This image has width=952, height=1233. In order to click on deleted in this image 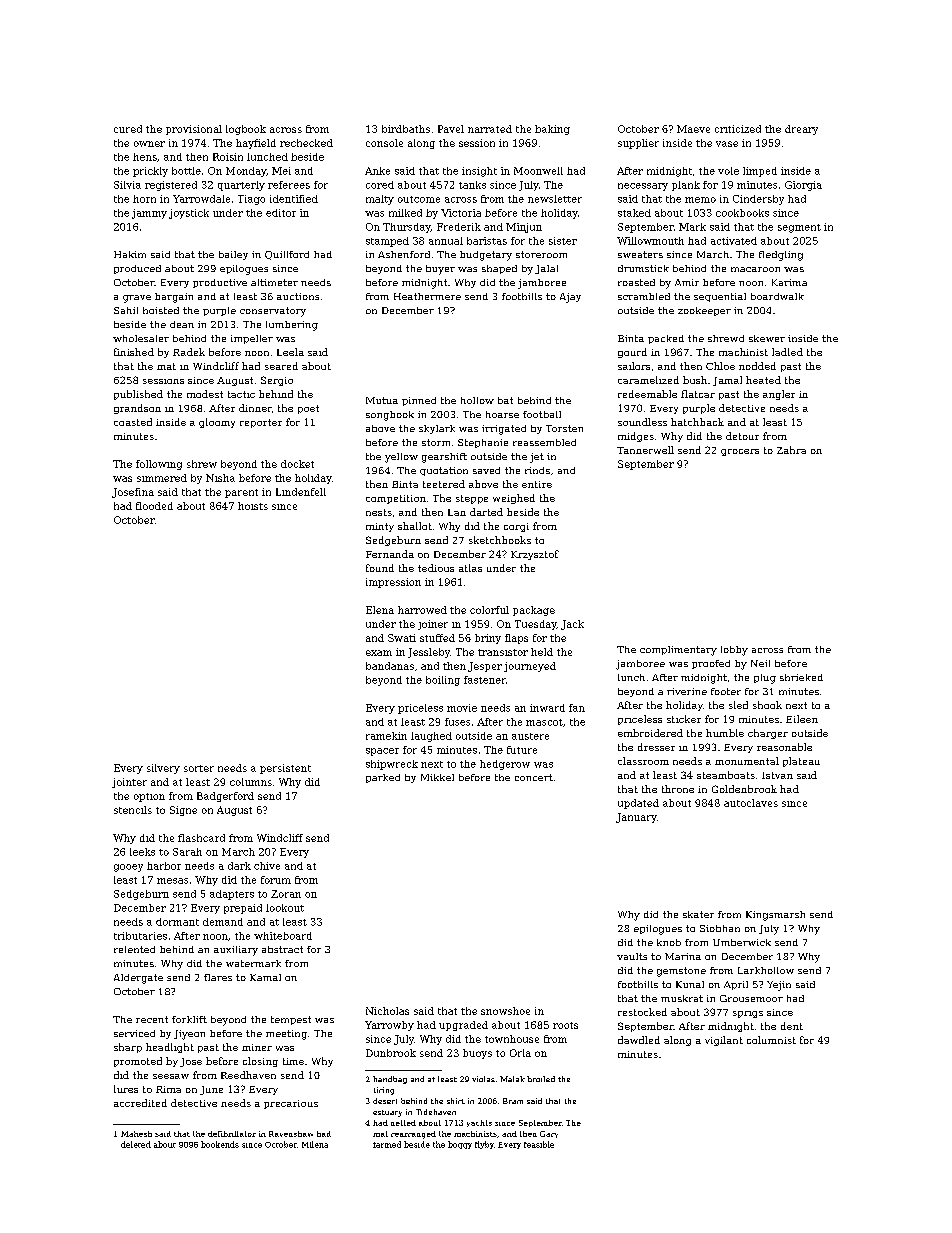, I will do `click(136, 1144)`.
